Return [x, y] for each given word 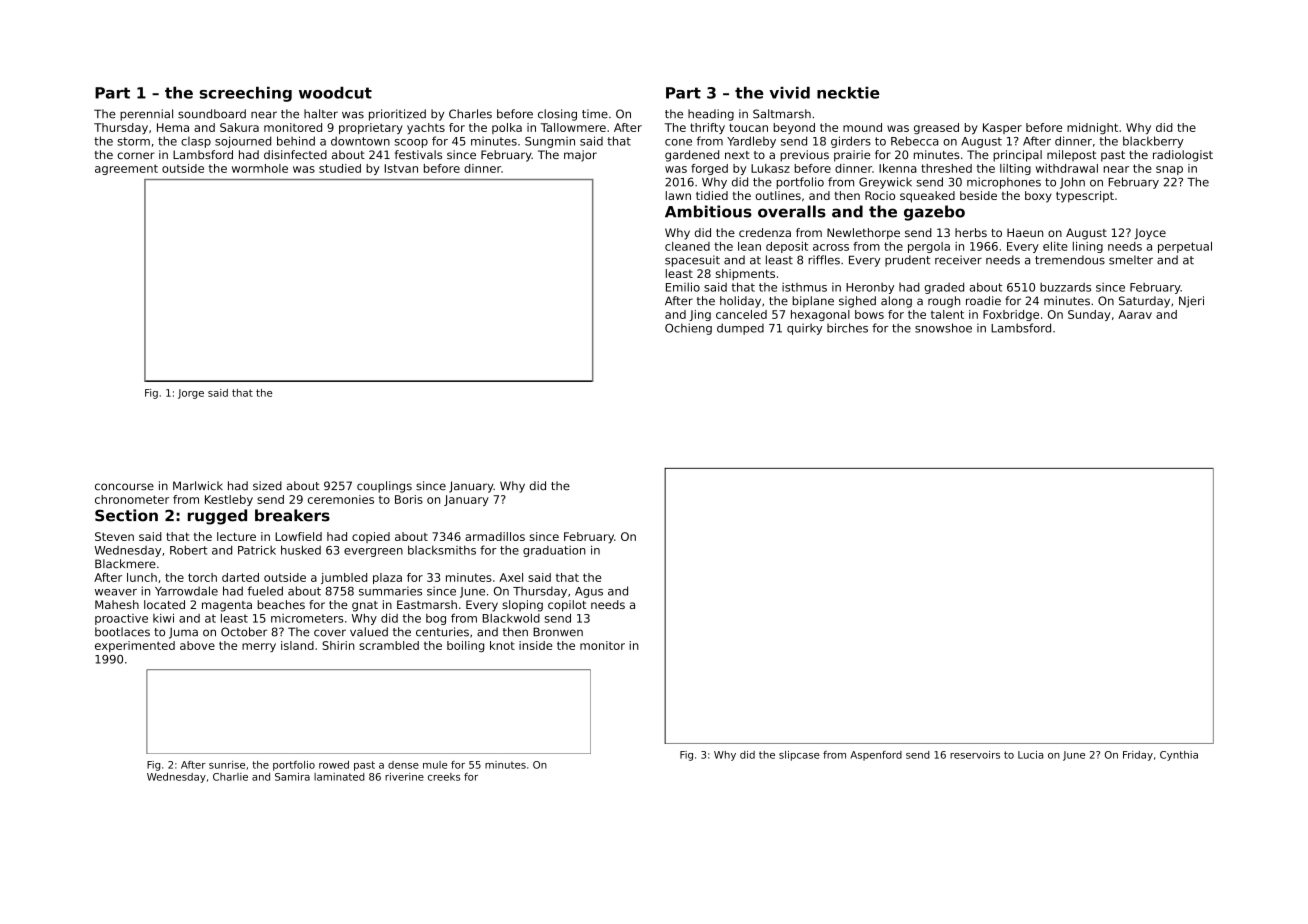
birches [847, 328]
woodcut [335, 93]
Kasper [1002, 128]
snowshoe [943, 328]
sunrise [227, 765]
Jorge [191, 394]
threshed [946, 168]
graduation [554, 551]
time [595, 114]
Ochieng [688, 329]
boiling [465, 646]
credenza [765, 232]
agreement [126, 169]
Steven [114, 536]
